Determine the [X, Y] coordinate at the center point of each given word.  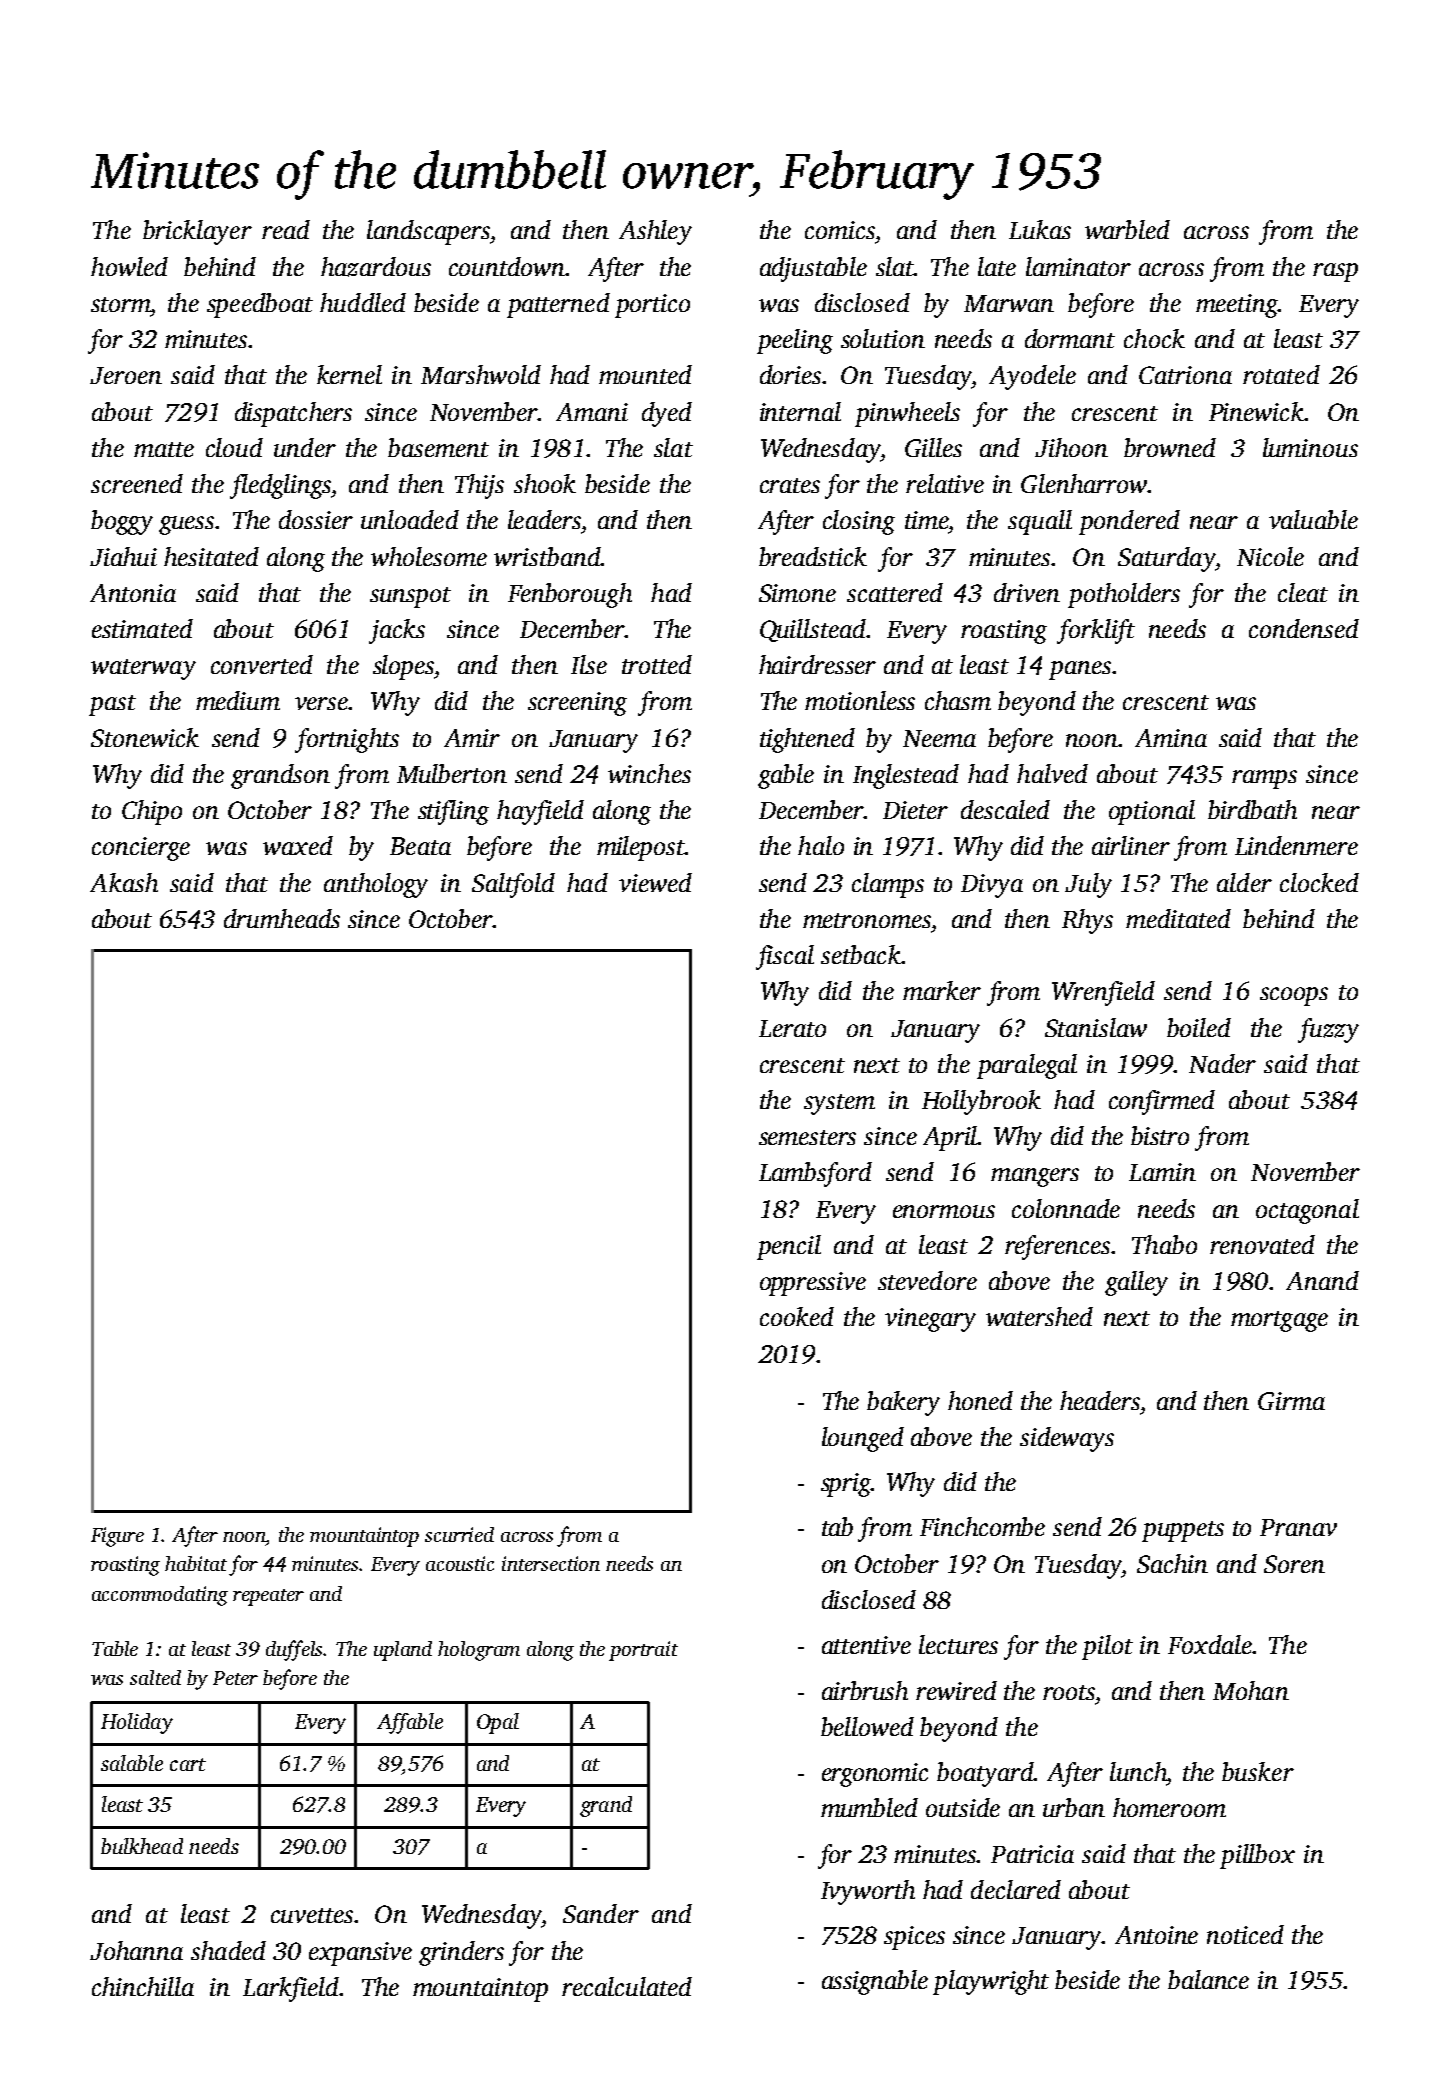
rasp [1335, 272]
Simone [797, 593]
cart [188, 1764]
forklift [1096, 631]
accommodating [160, 1596]
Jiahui [123, 556]
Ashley [655, 232]
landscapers [428, 232]
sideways [1067, 1439]
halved [1052, 773]
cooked [797, 1316]
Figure [117, 1537]
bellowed [867, 1726]
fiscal [785, 957]
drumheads [282, 918]
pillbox [1257, 1856]
